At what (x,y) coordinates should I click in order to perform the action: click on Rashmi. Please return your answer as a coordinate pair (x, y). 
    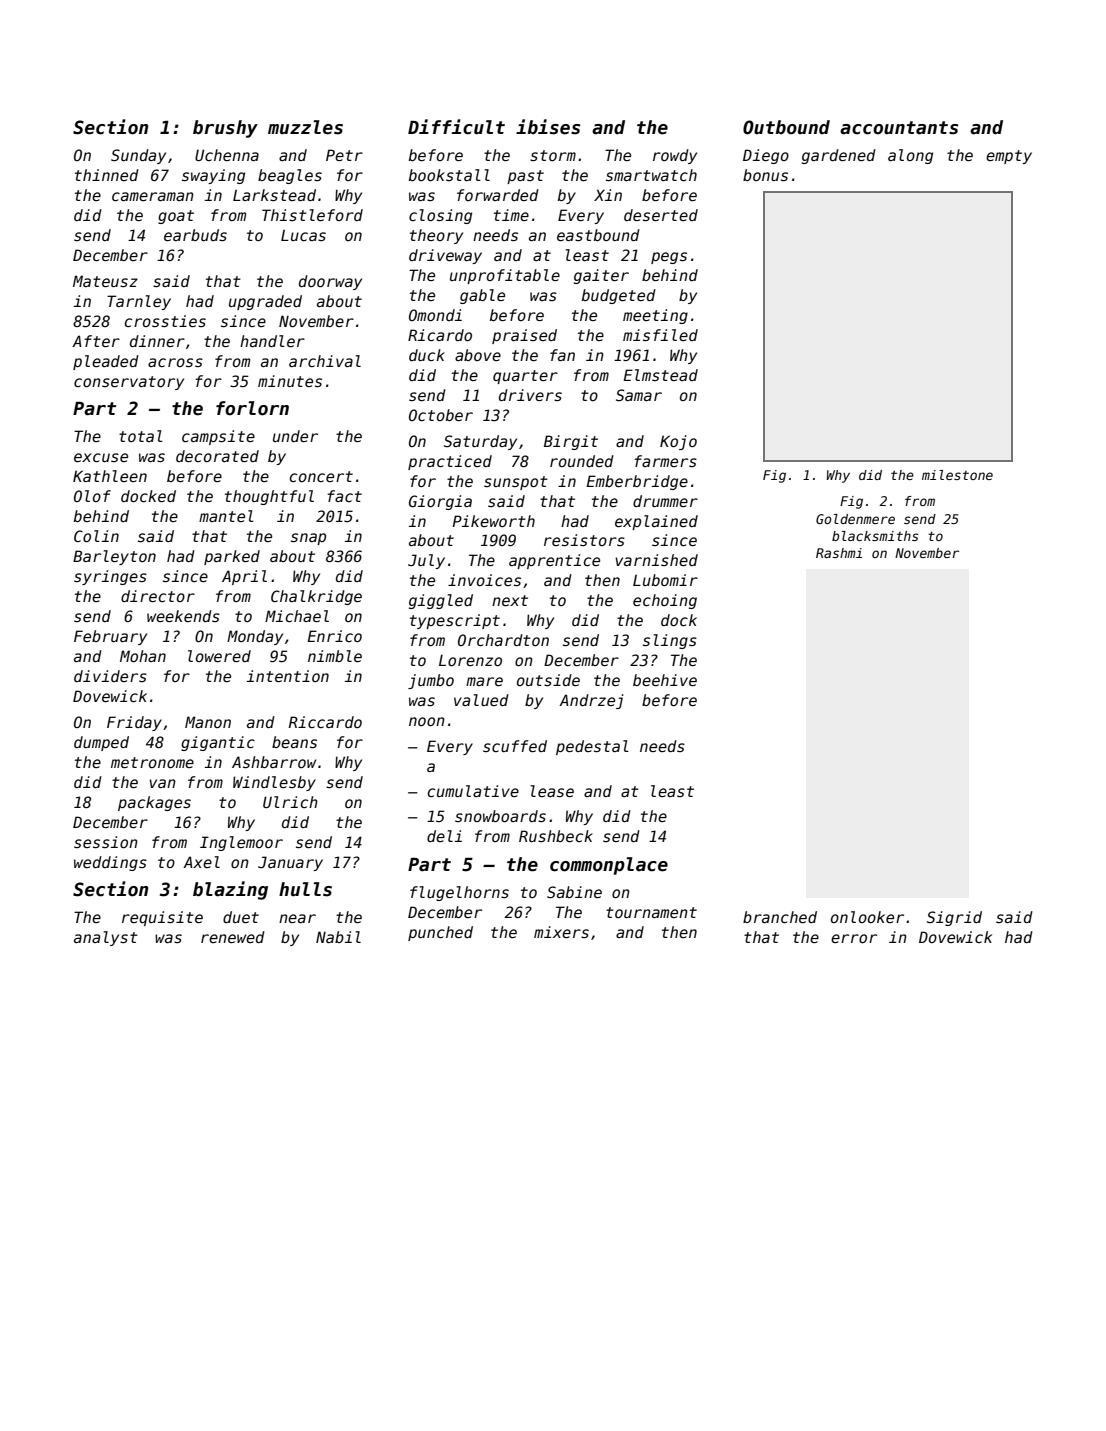
    Looking at the image, I should click on (839, 553).
